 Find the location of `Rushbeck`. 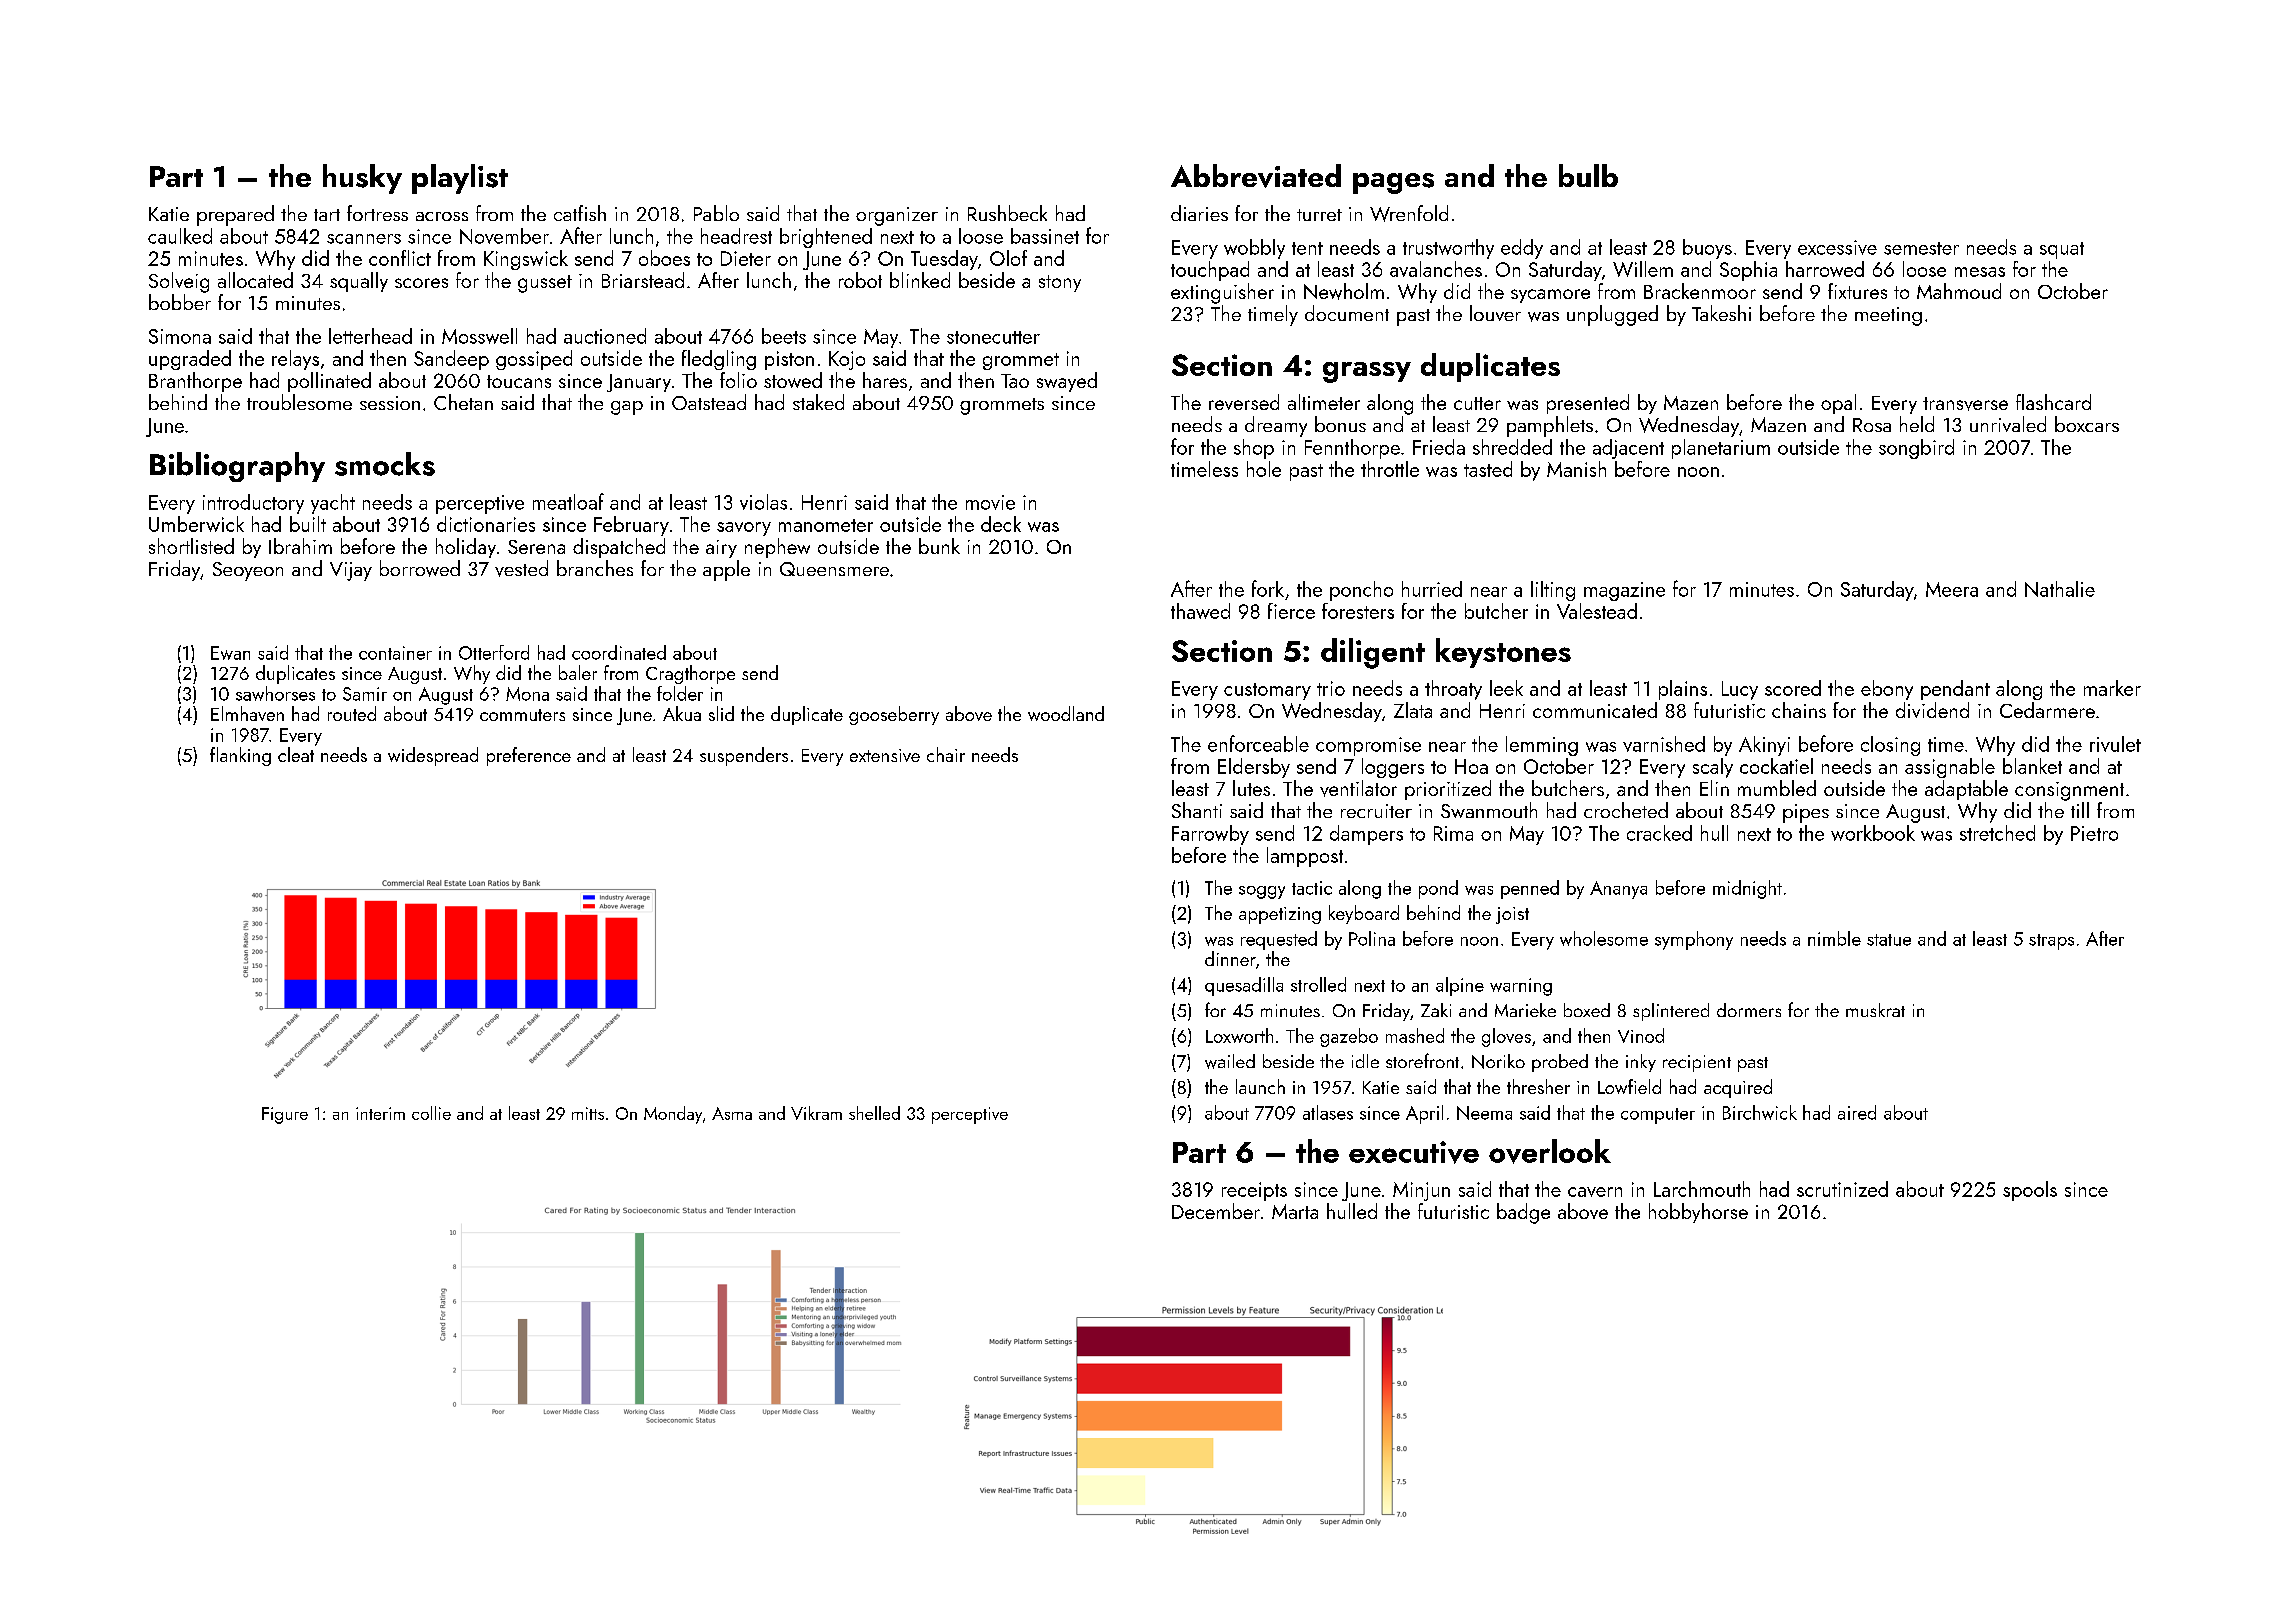

Rushbeck is located at coordinates (1007, 213).
